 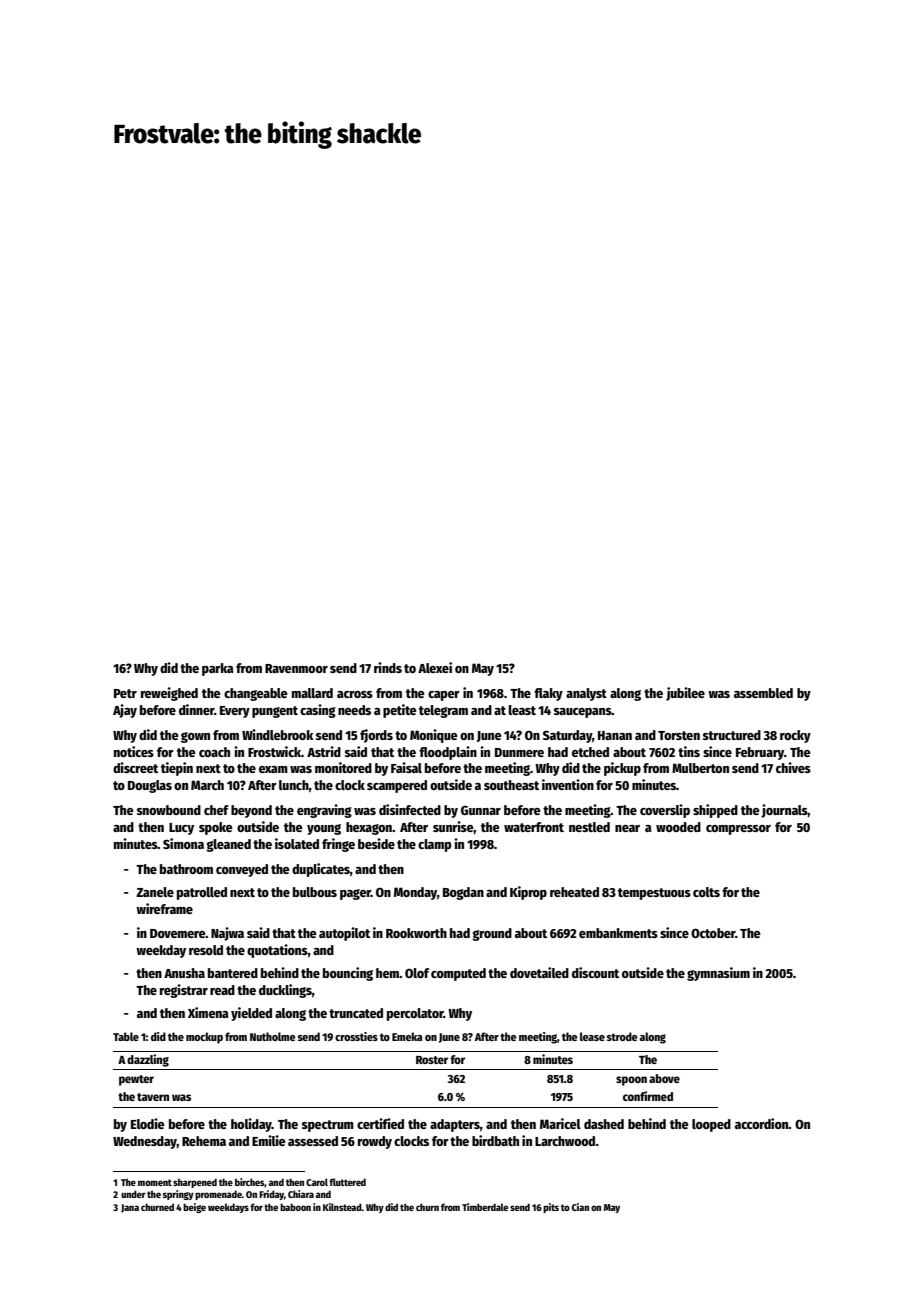 I want to click on flaky, so click(x=548, y=694).
